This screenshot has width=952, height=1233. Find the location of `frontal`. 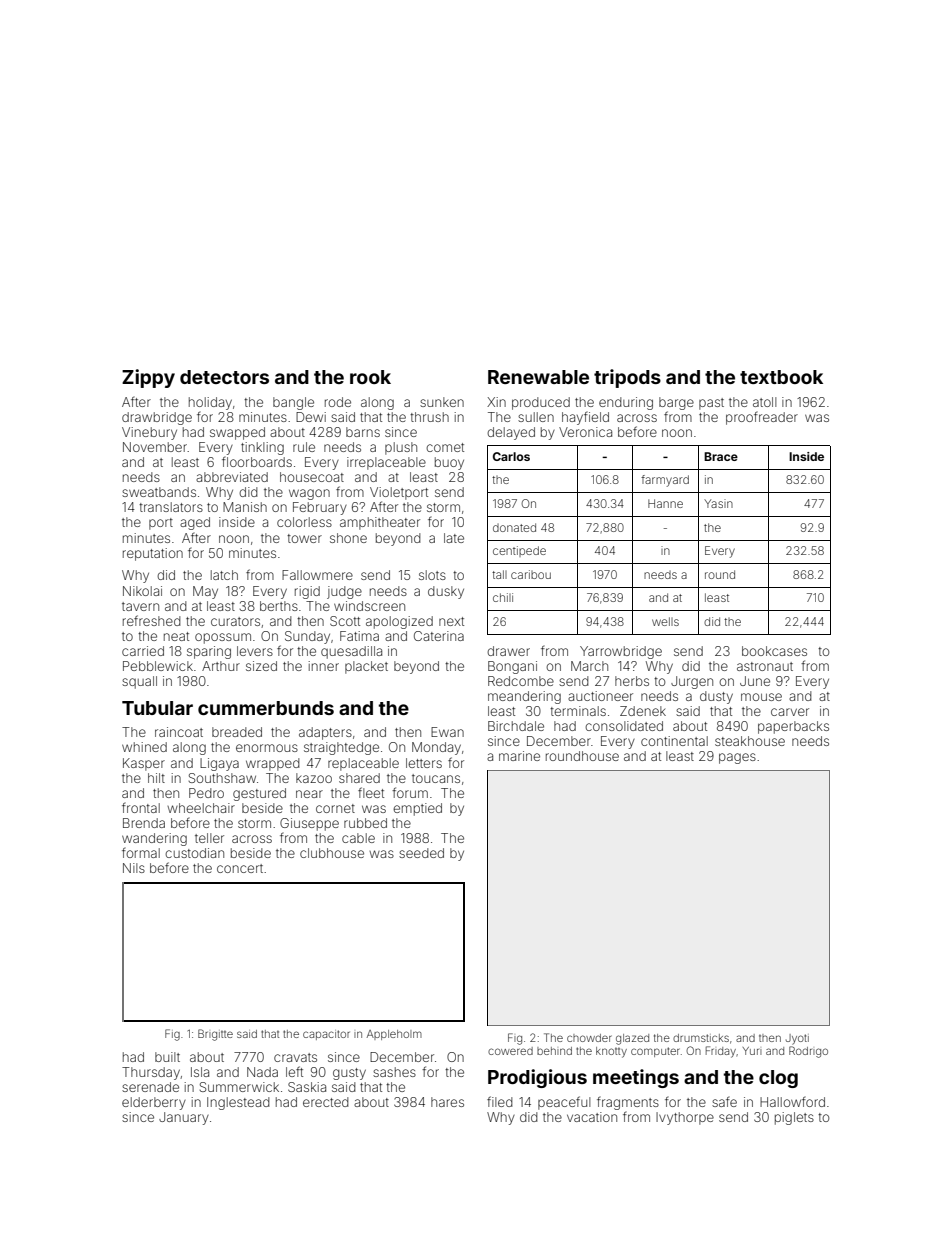

frontal is located at coordinates (141, 807).
